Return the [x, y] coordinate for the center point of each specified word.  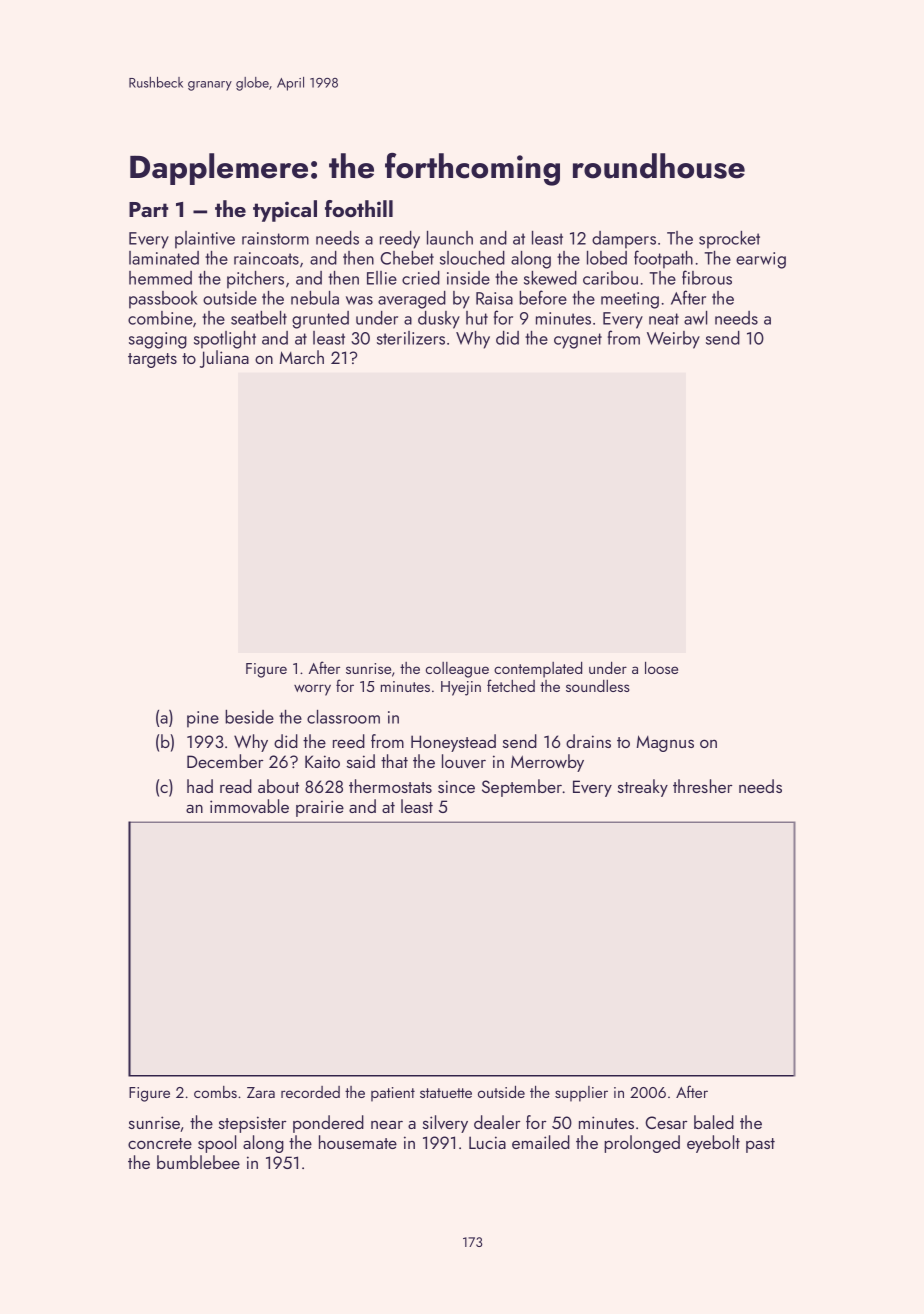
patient [393, 1094]
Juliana [224, 359]
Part [148, 209]
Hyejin [461, 688]
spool [217, 1144]
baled [714, 1122]
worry [312, 690]
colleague [457, 670]
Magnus [665, 743]
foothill [359, 208]
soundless [598, 686]
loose [661, 668]
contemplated [538, 670]
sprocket [729, 240]
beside [249, 717]
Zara [261, 1092]
